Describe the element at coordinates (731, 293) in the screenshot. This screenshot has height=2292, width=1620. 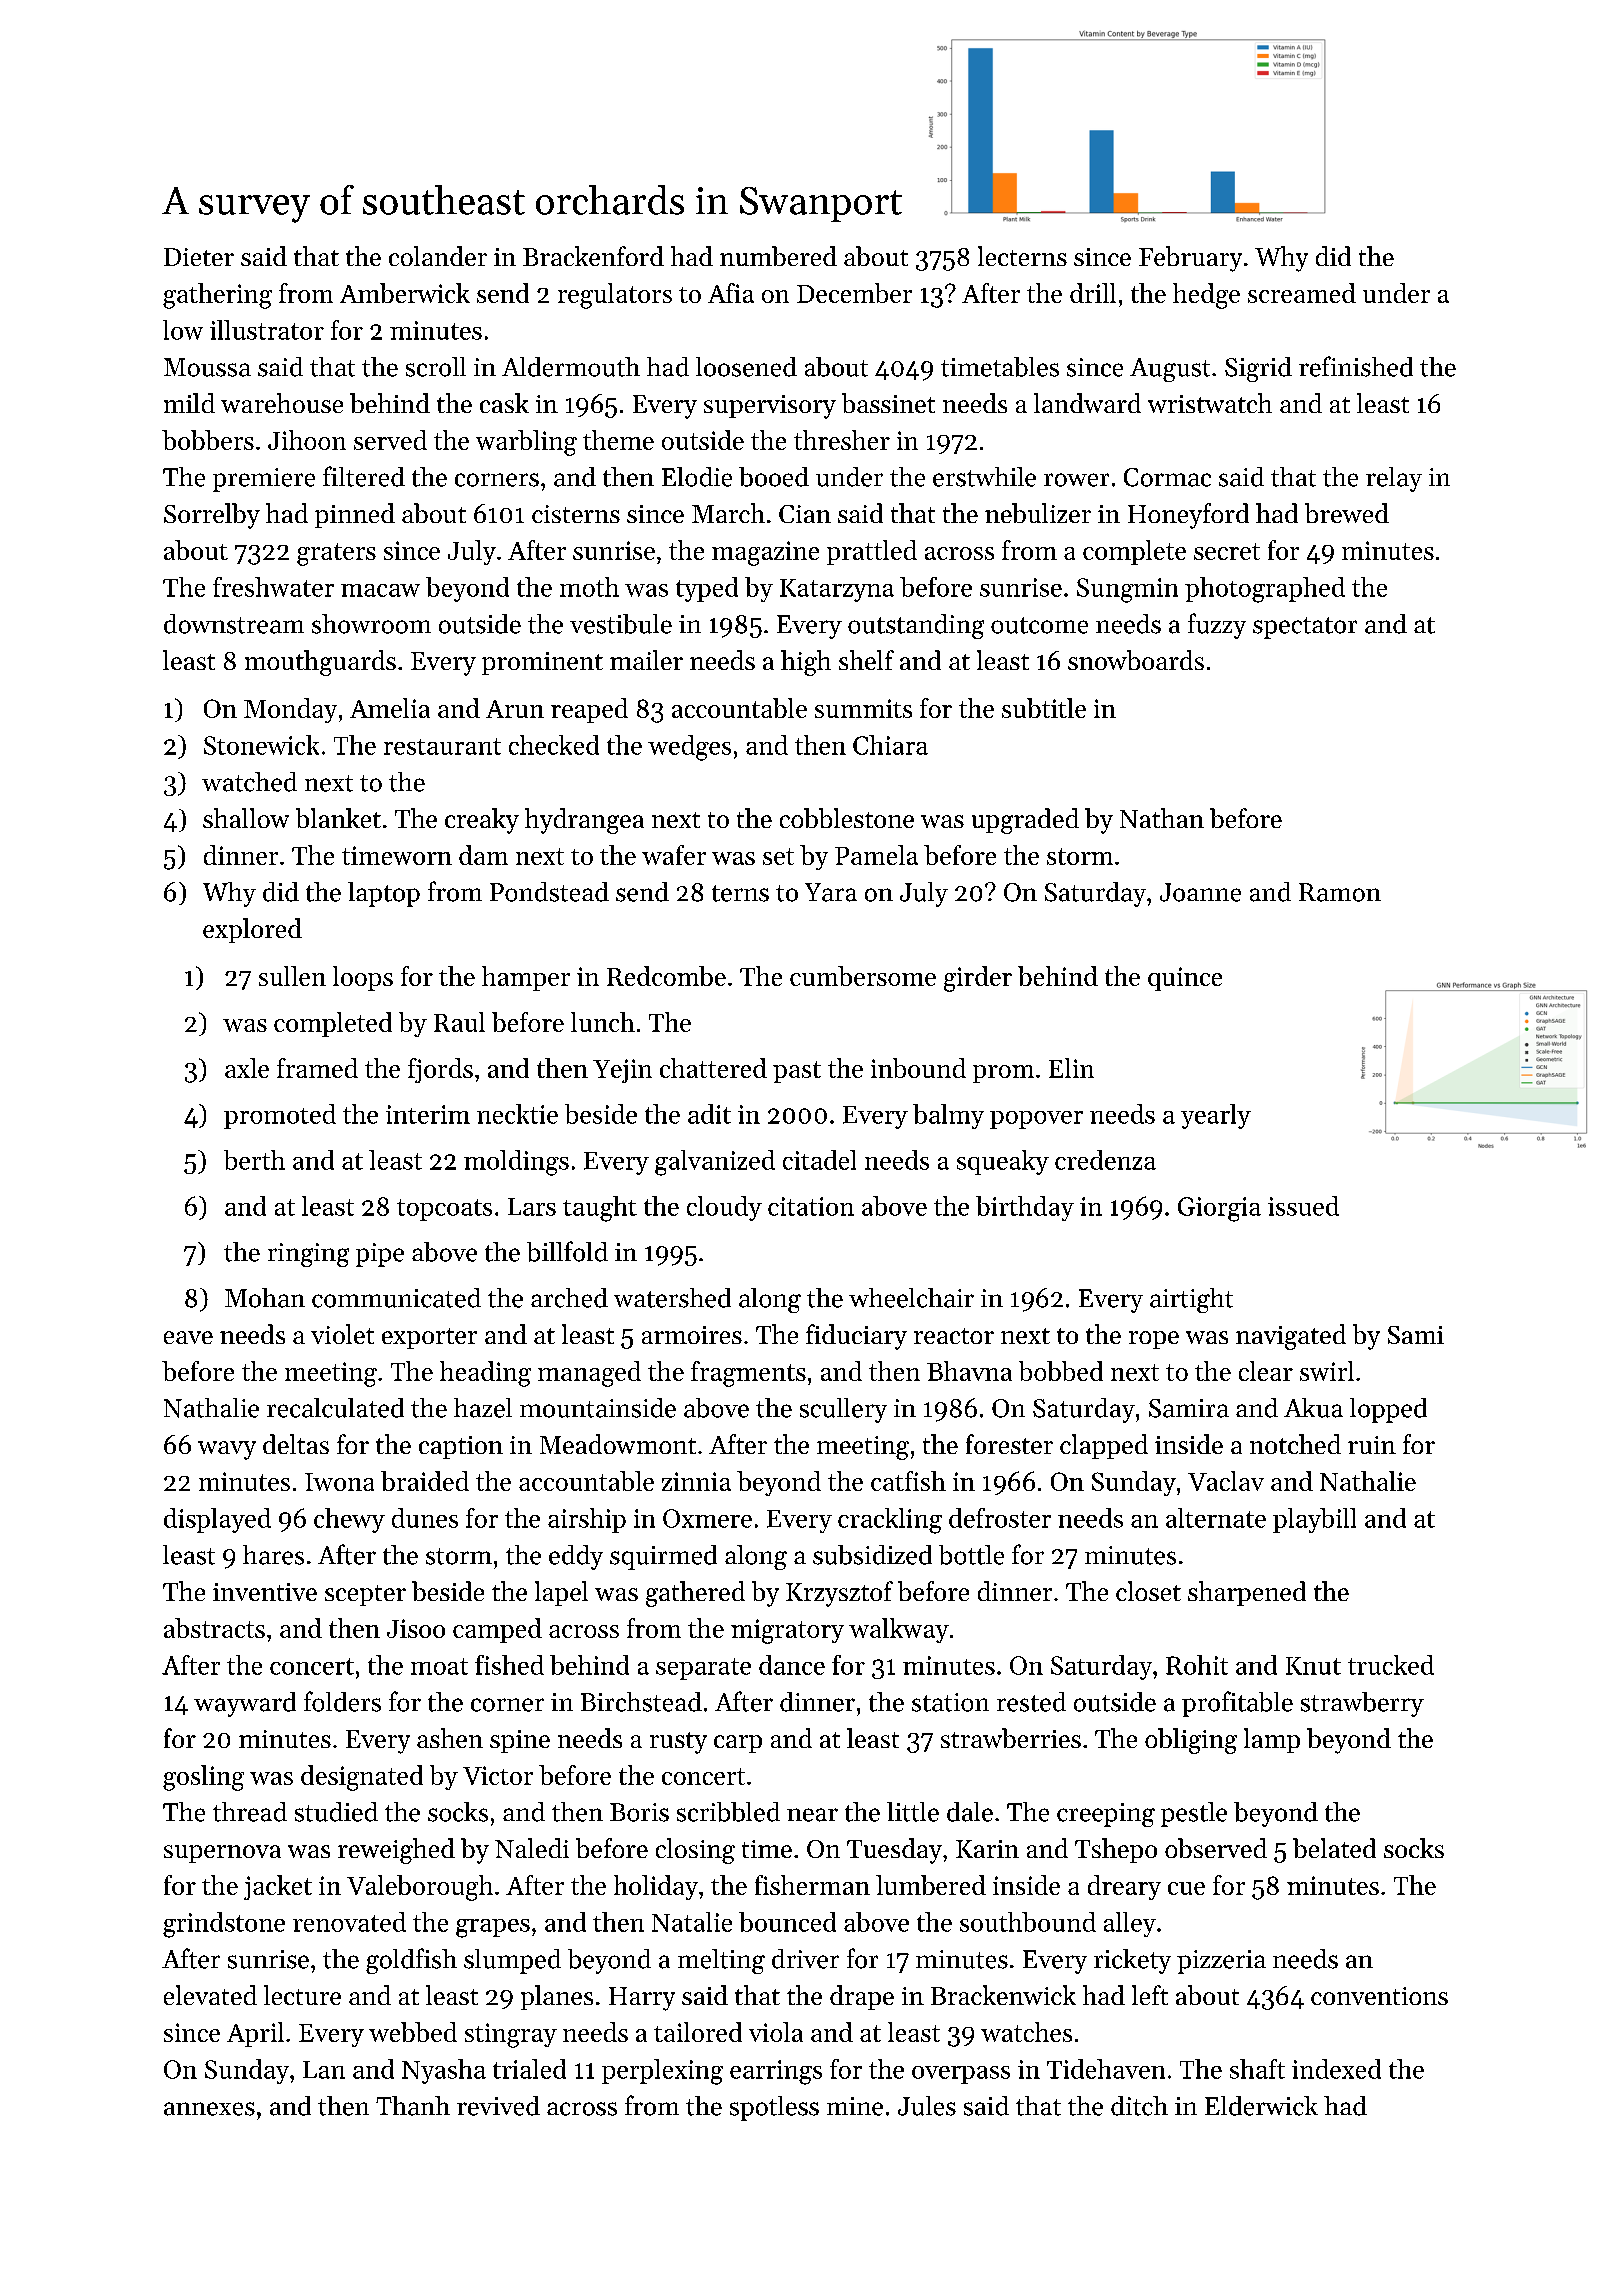
I see `Afia` at that location.
